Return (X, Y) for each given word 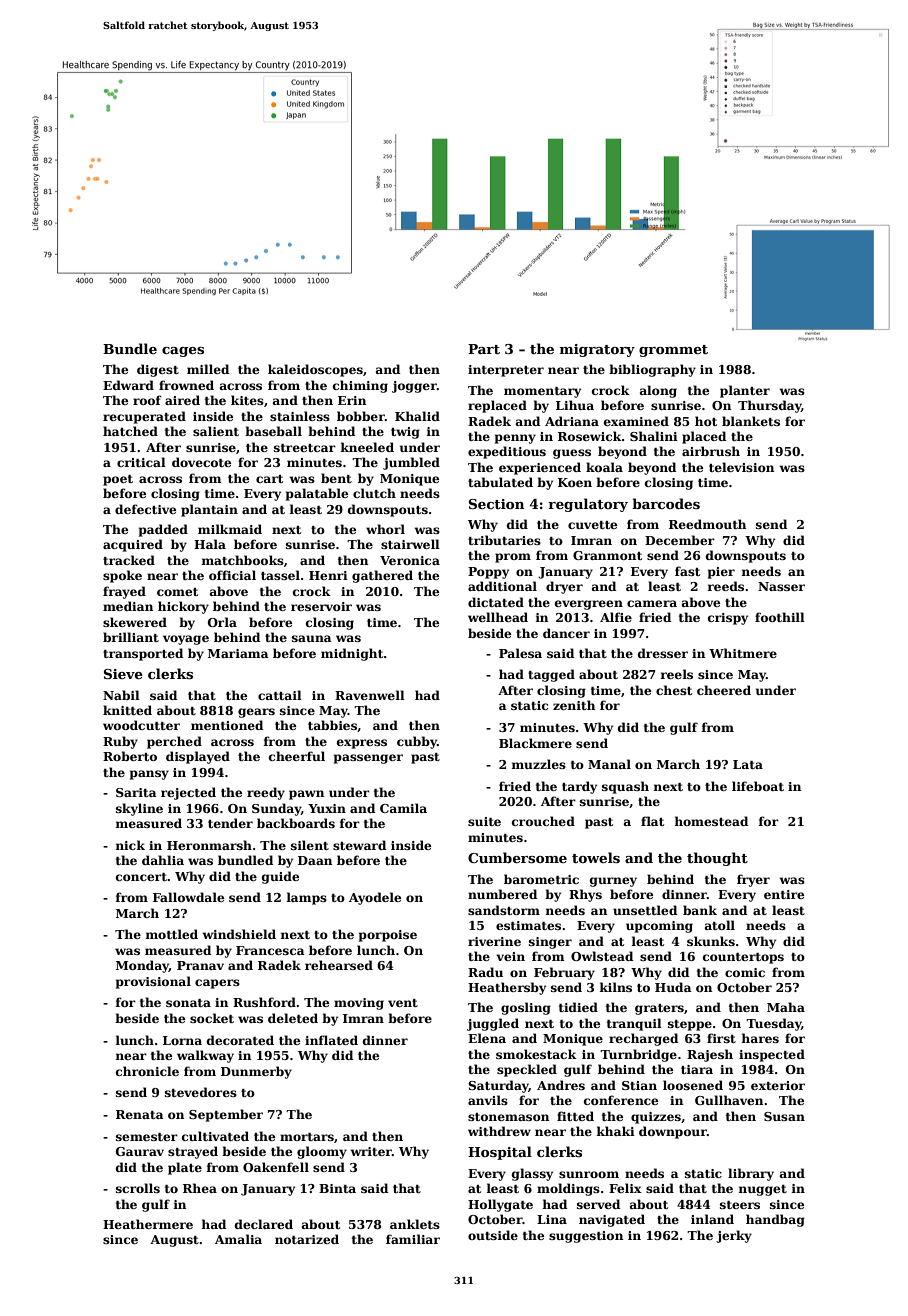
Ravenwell (370, 695)
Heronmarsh (209, 845)
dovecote (201, 462)
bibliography (652, 370)
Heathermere (148, 1224)
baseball (273, 431)
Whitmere (743, 653)
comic (745, 972)
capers (217, 984)
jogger (414, 387)
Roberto (130, 756)
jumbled (411, 463)
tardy (579, 787)
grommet (673, 351)
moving (359, 1004)
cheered (724, 690)
